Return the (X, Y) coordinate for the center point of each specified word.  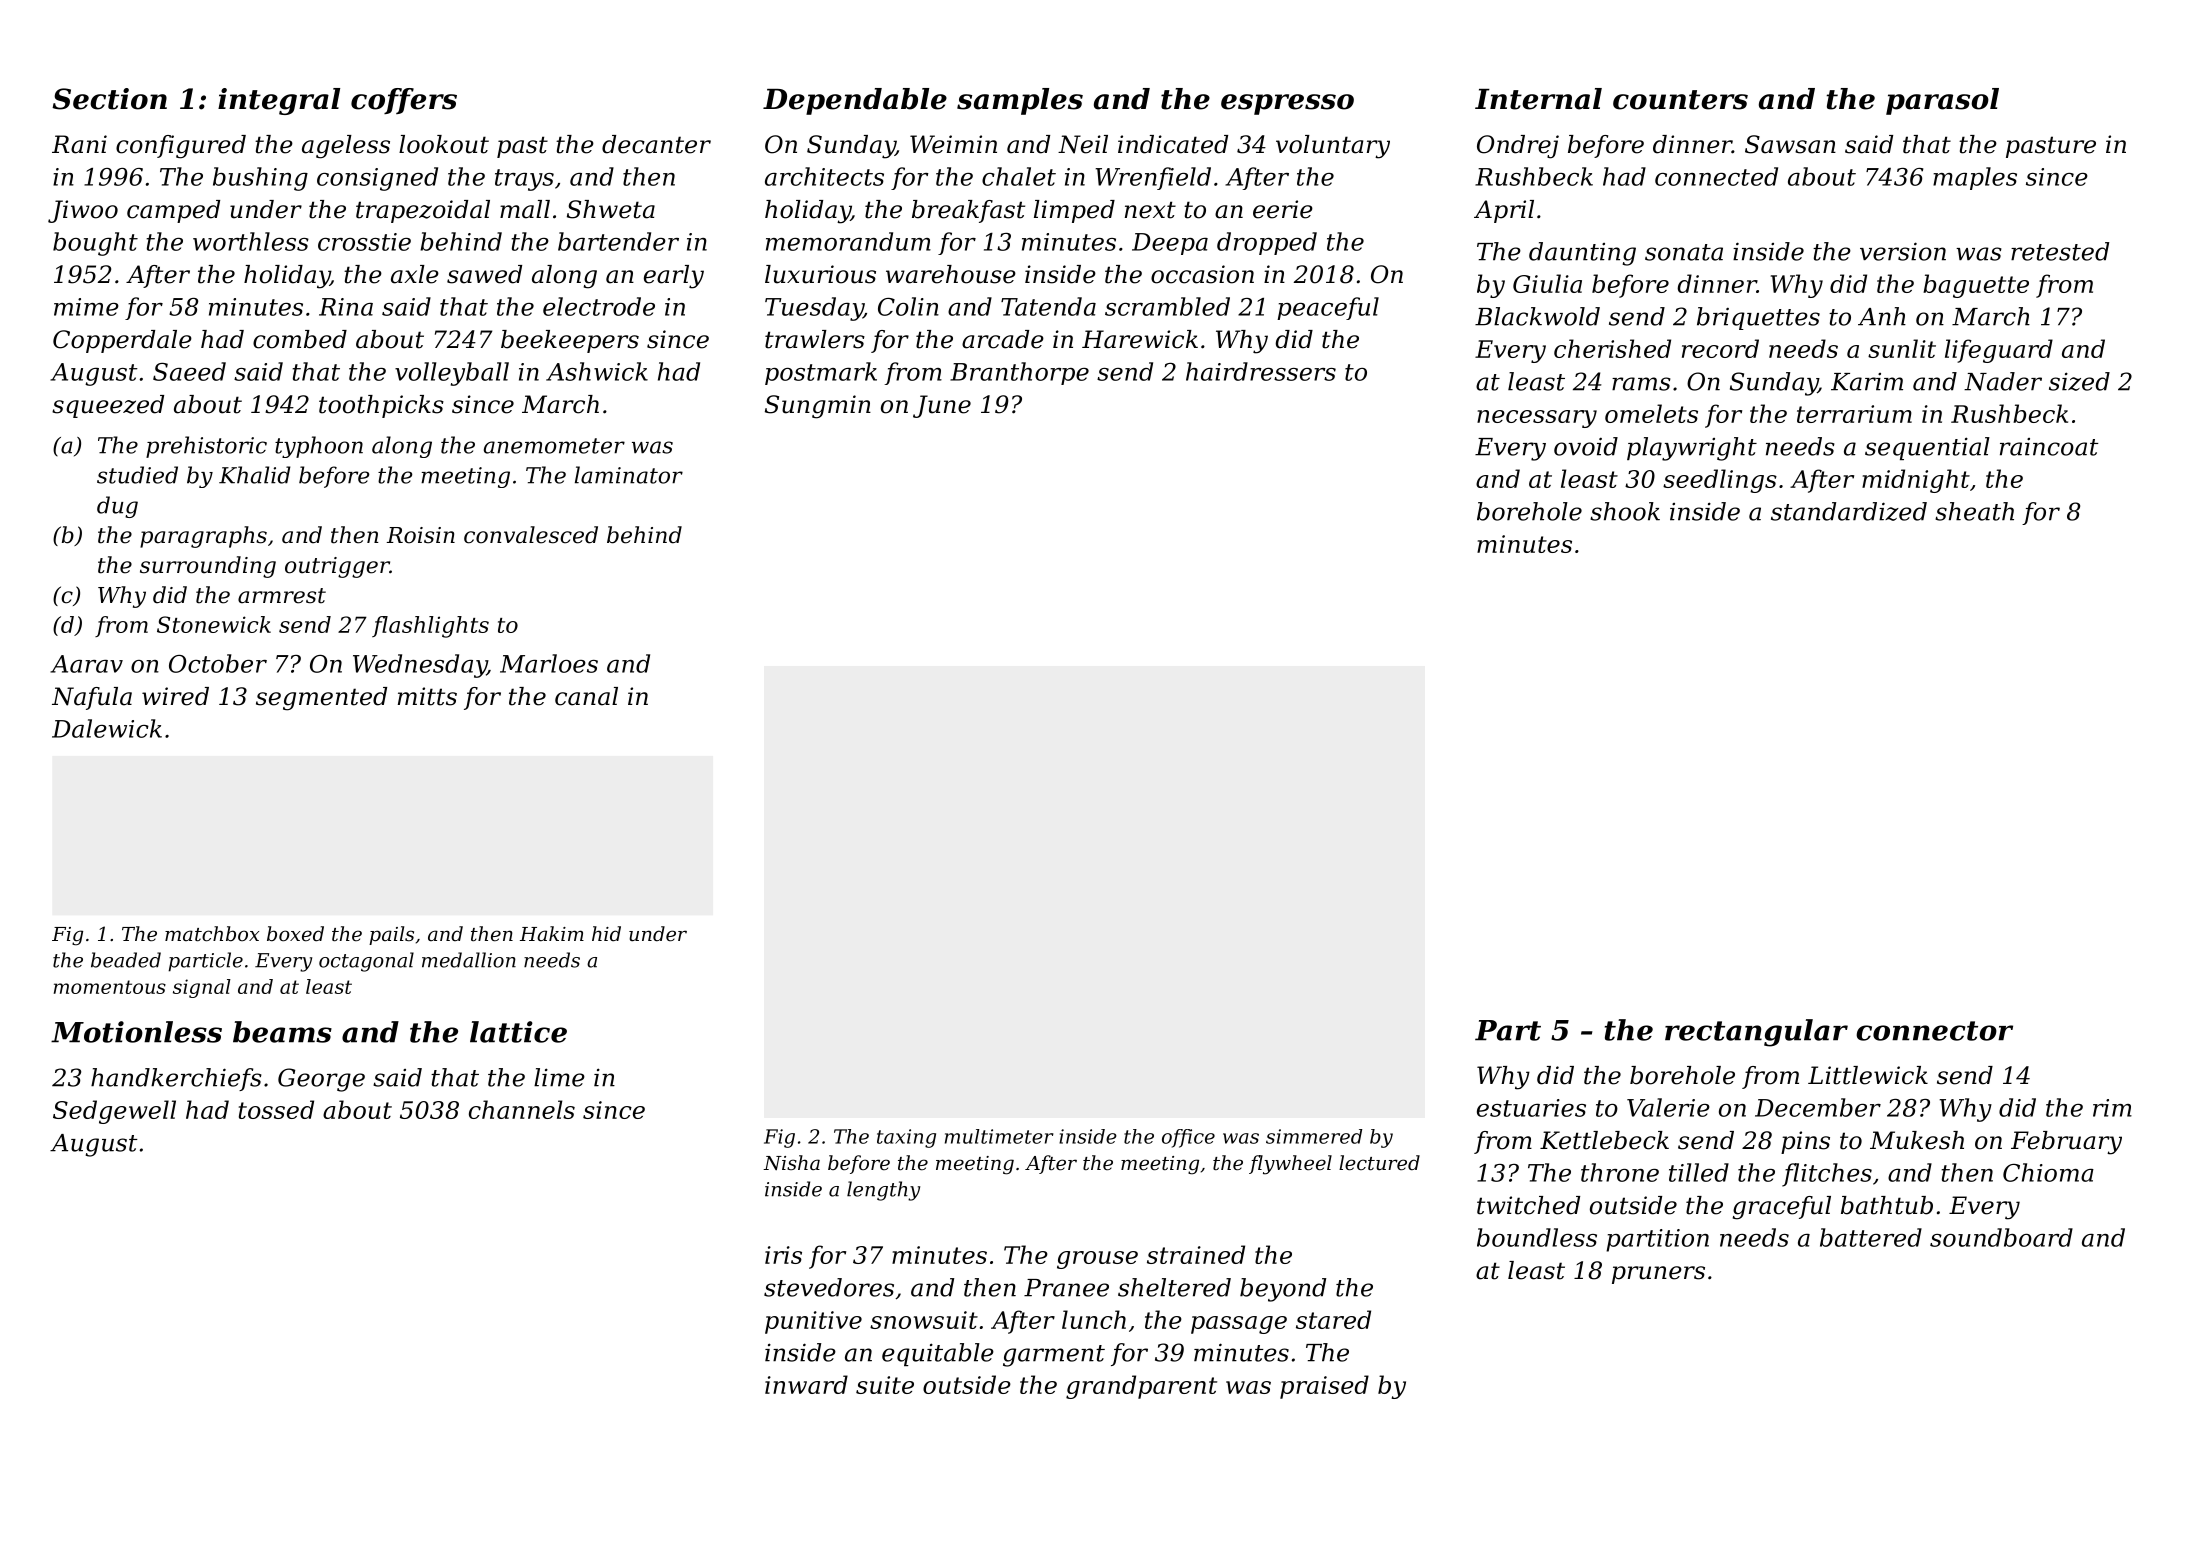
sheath (1974, 511)
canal (586, 696)
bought (95, 244)
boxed (295, 934)
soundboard (2001, 1237)
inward (806, 1384)
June (942, 406)
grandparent (1141, 1387)
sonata (1684, 252)
